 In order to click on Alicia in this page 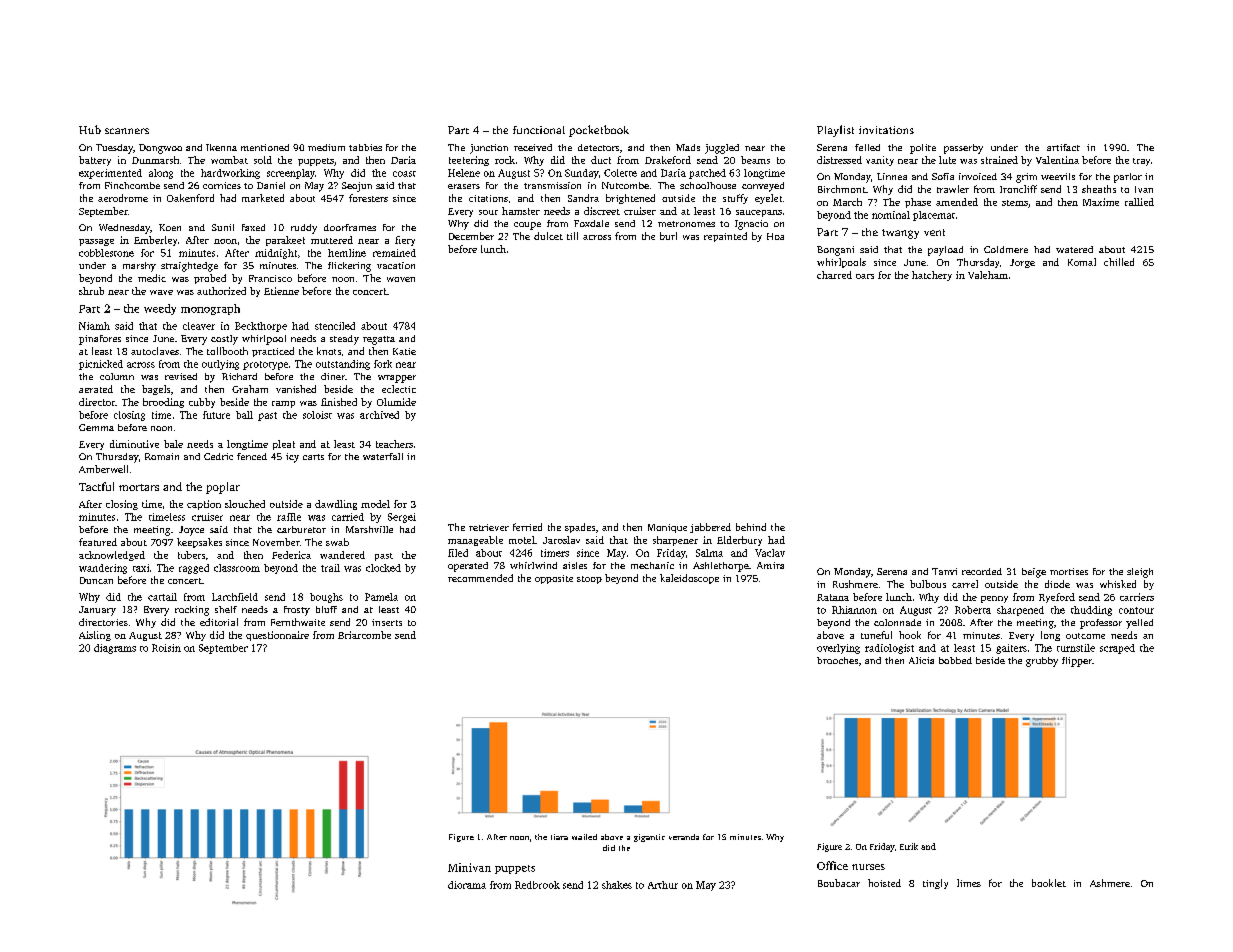, I will do `click(921, 660)`.
